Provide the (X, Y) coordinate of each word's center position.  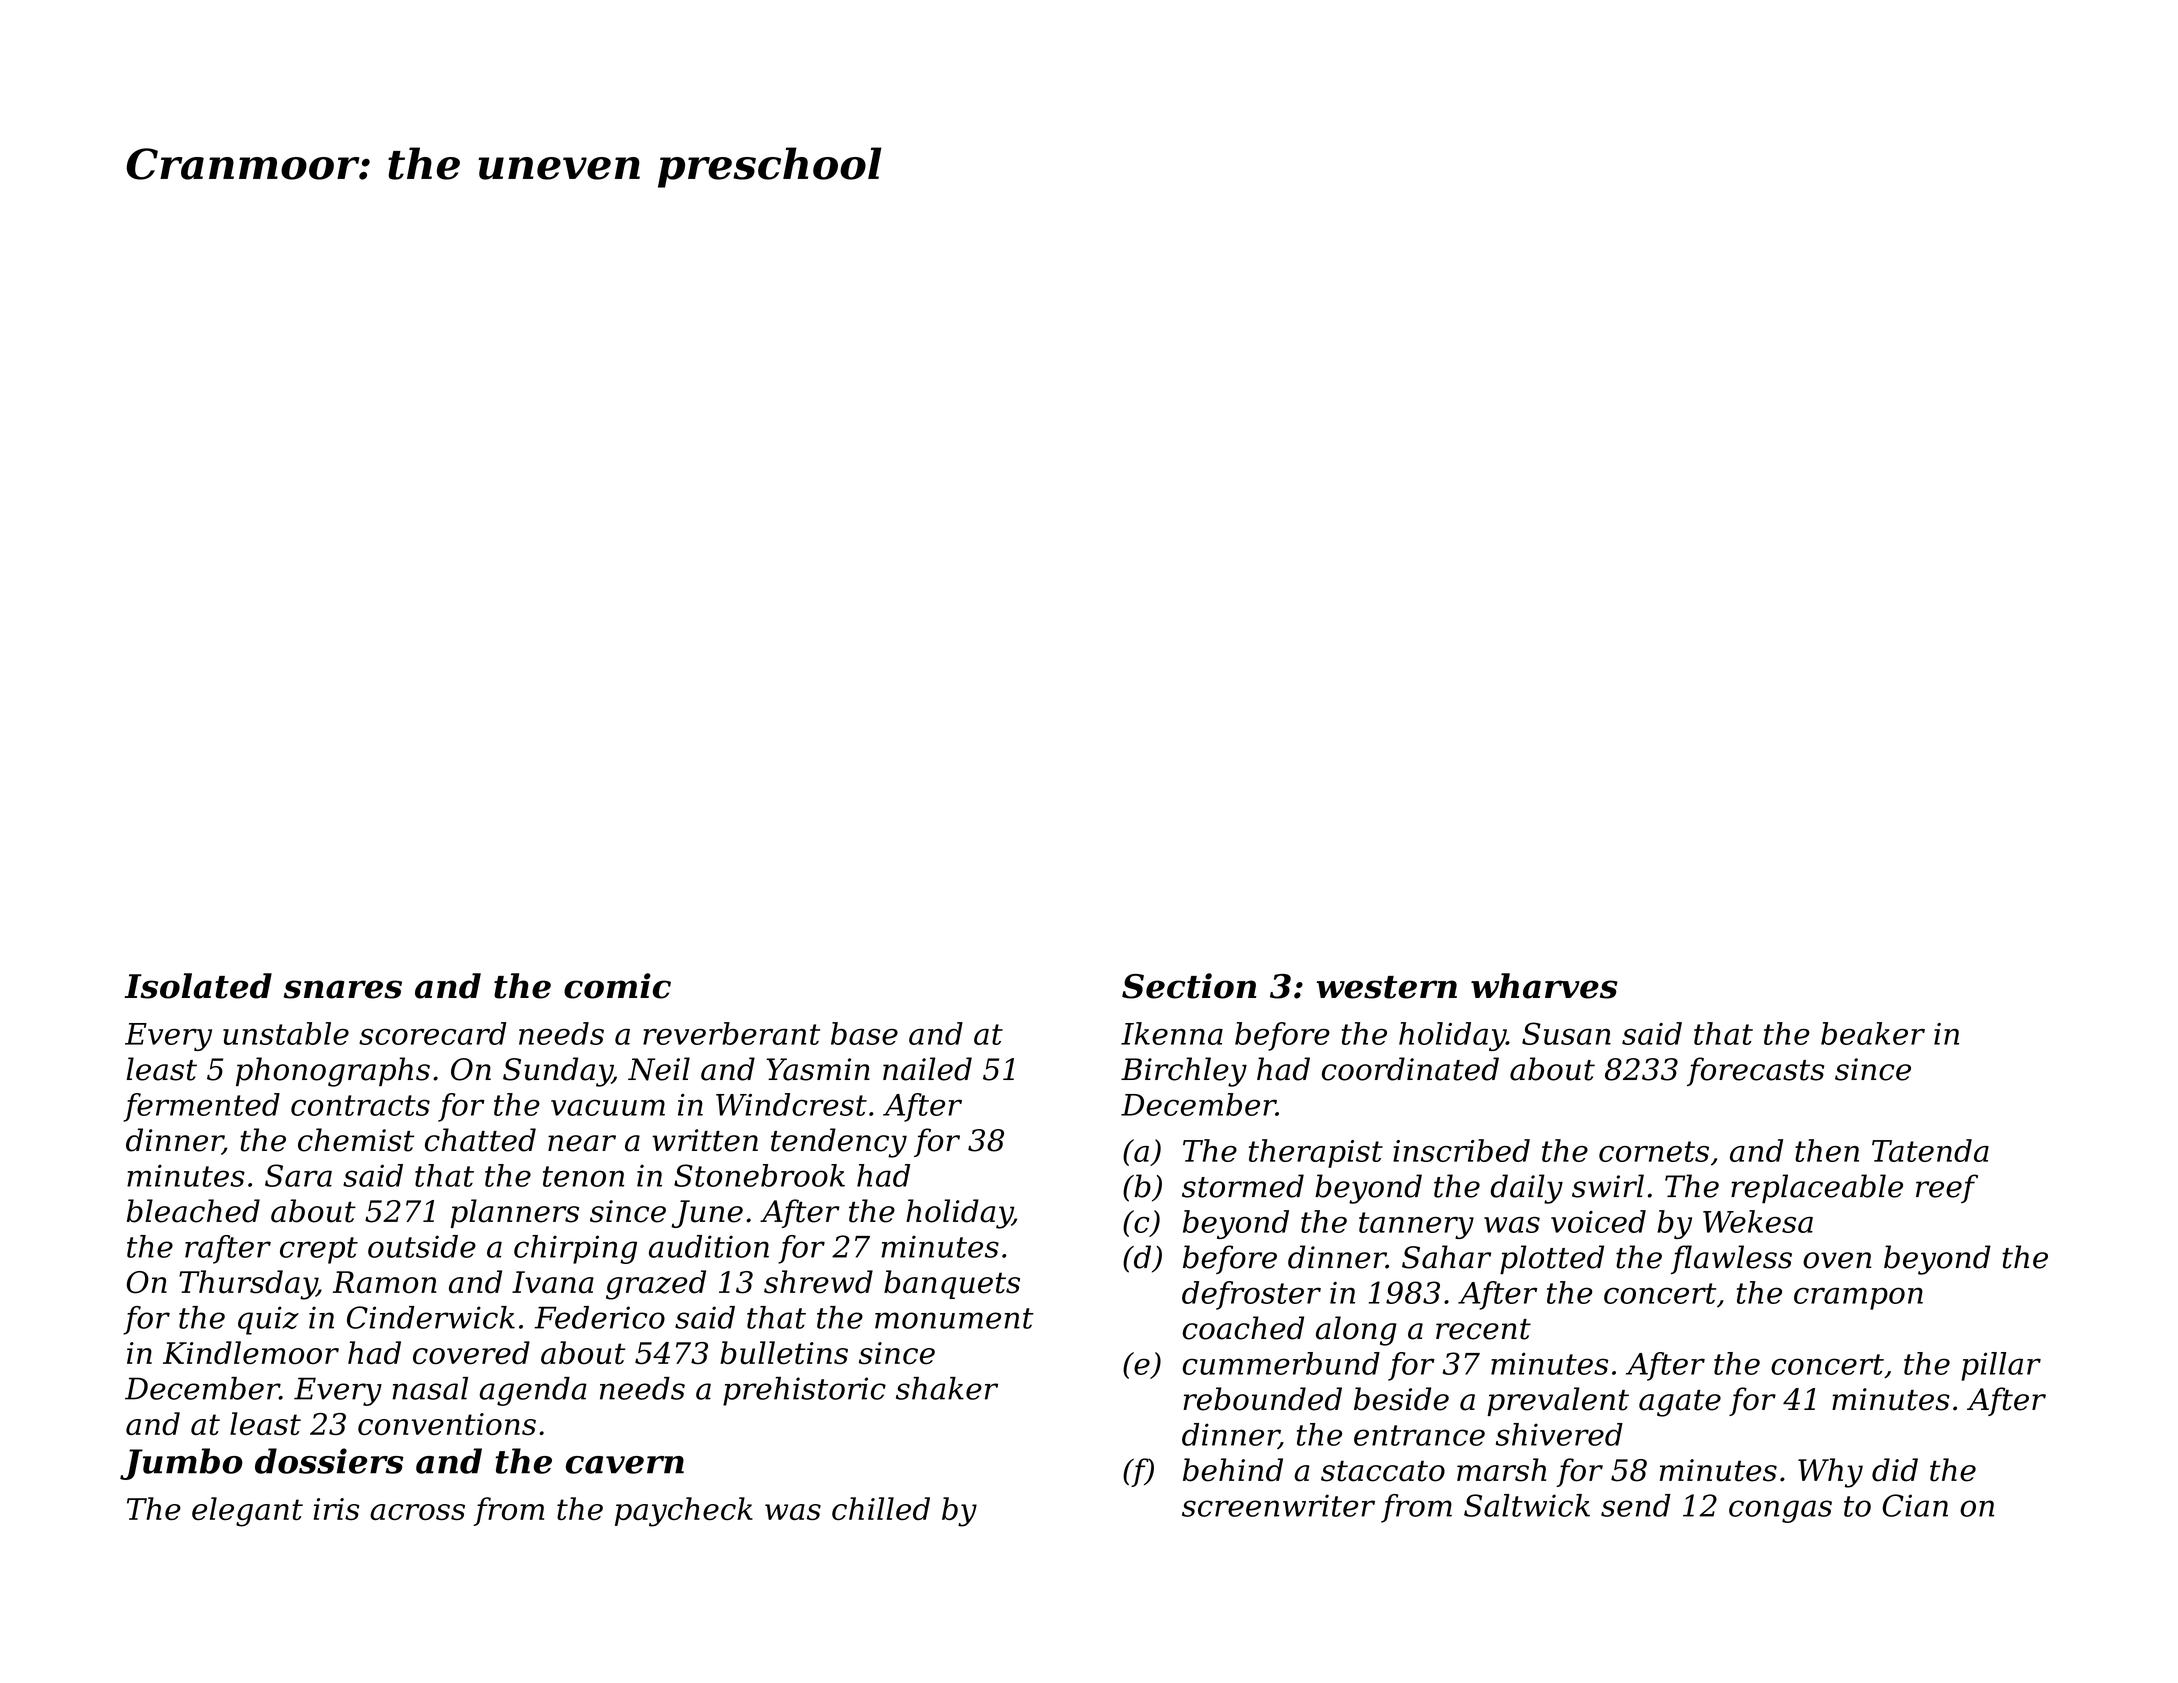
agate (1680, 1403)
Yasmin (818, 1069)
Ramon (385, 1282)
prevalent (1558, 1401)
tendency (839, 1143)
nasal (430, 1388)
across (417, 1512)
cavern (625, 1465)
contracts (360, 1105)
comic (617, 986)
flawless (1731, 1259)
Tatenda (1930, 1150)
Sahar (1446, 1257)
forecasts (1755, 1071)
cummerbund (1281, 1363)
